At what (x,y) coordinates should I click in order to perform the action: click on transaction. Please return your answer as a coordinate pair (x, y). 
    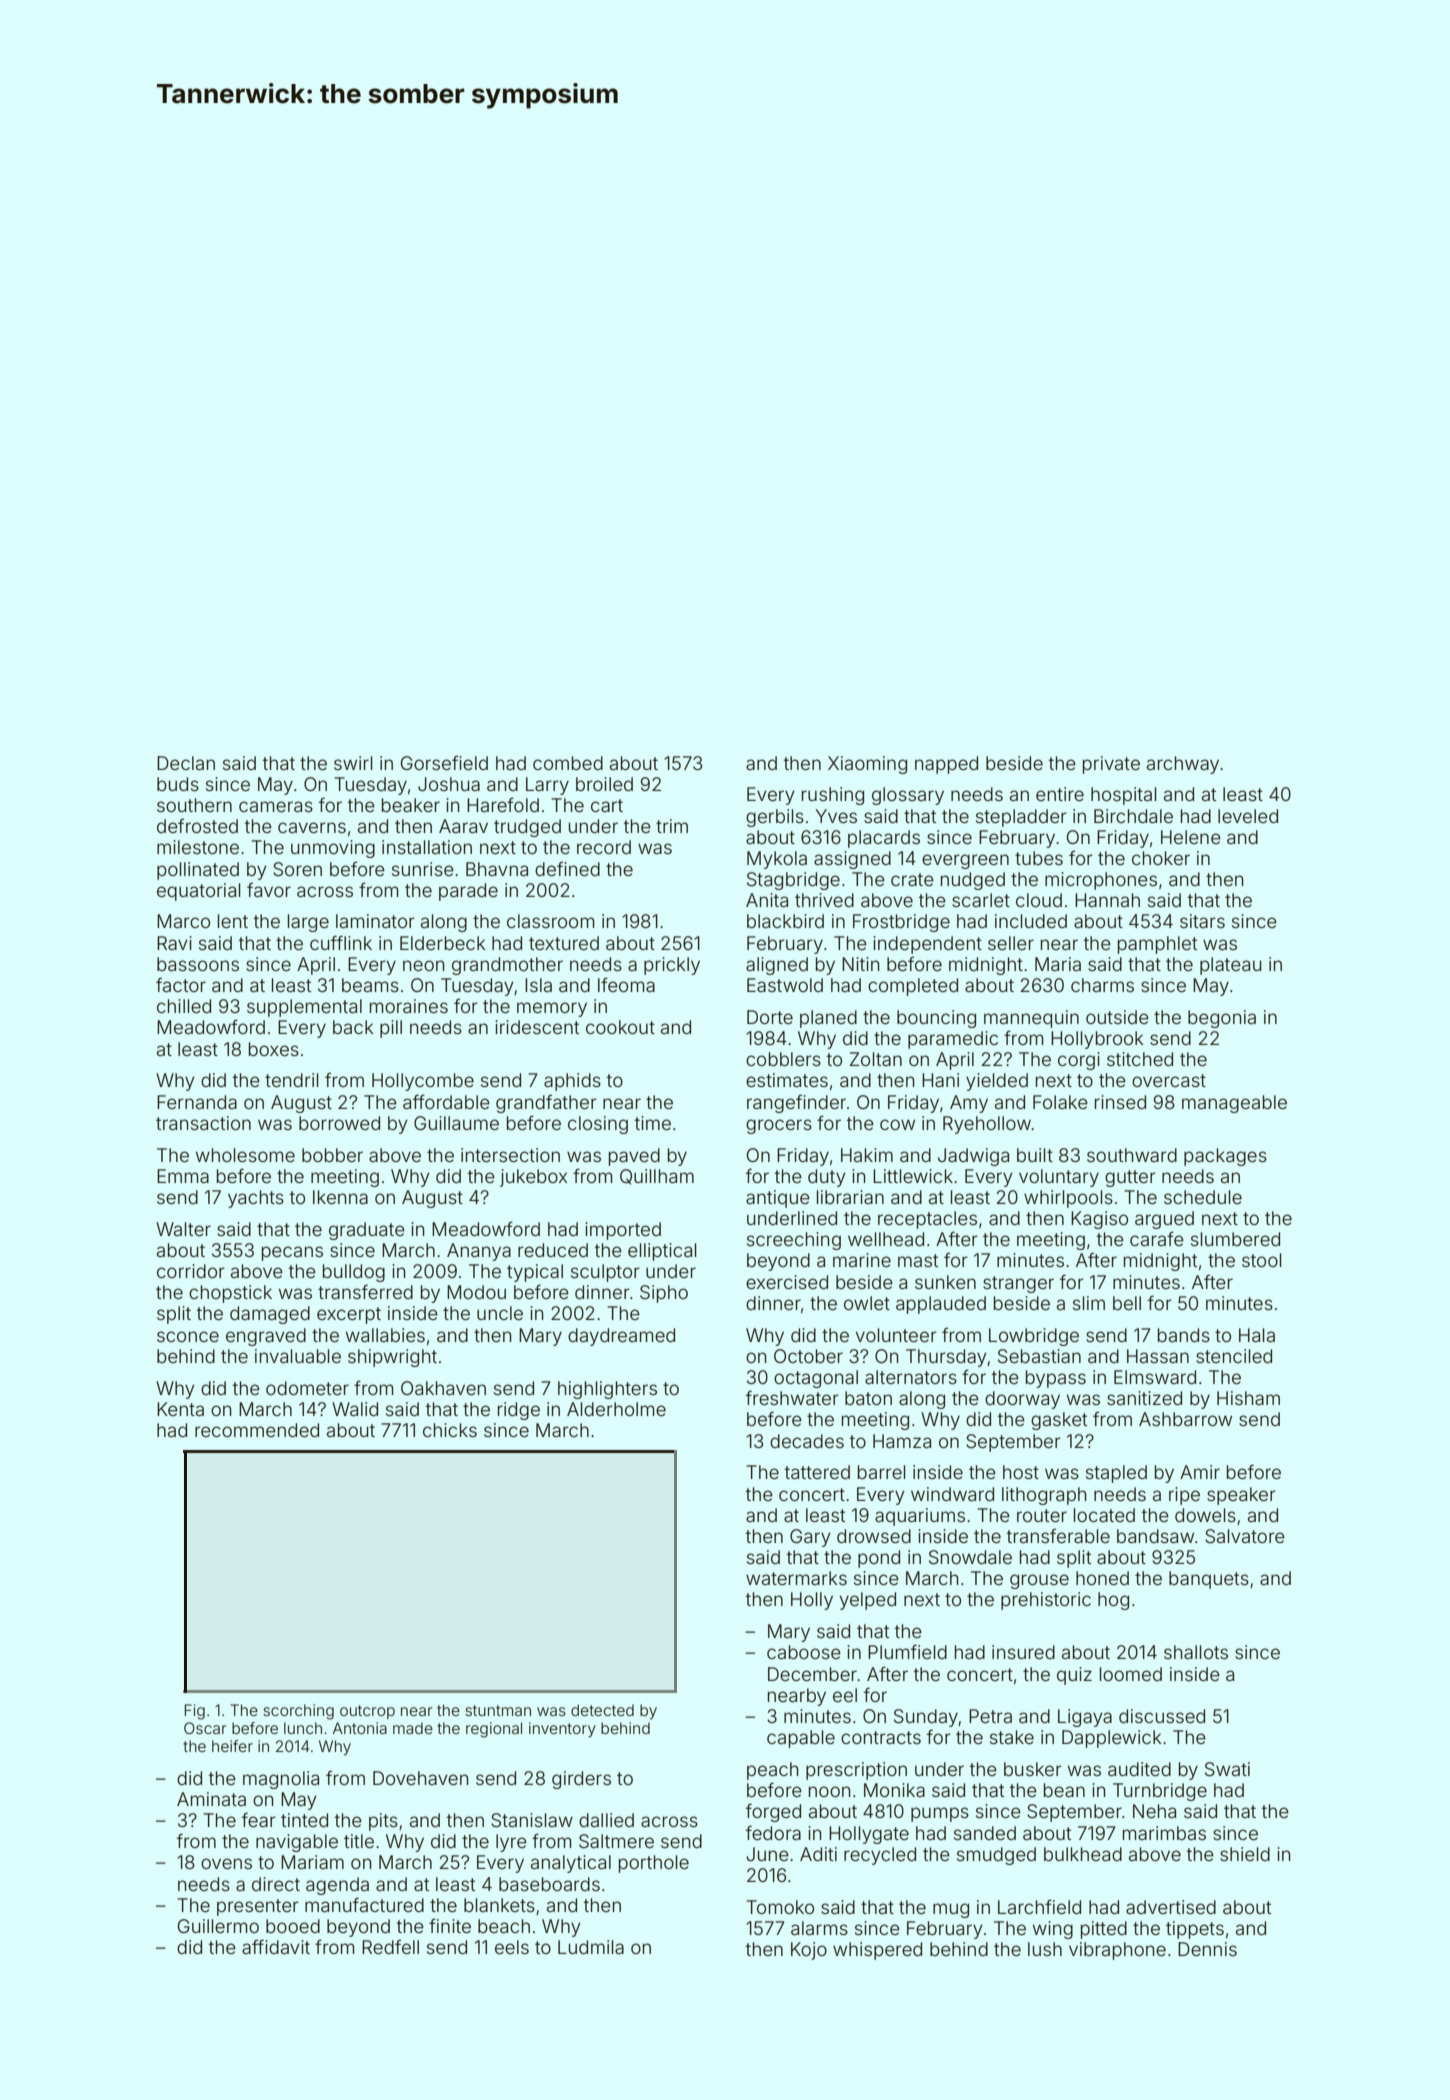
    Looking at the image, I should click on (203, 1123).
